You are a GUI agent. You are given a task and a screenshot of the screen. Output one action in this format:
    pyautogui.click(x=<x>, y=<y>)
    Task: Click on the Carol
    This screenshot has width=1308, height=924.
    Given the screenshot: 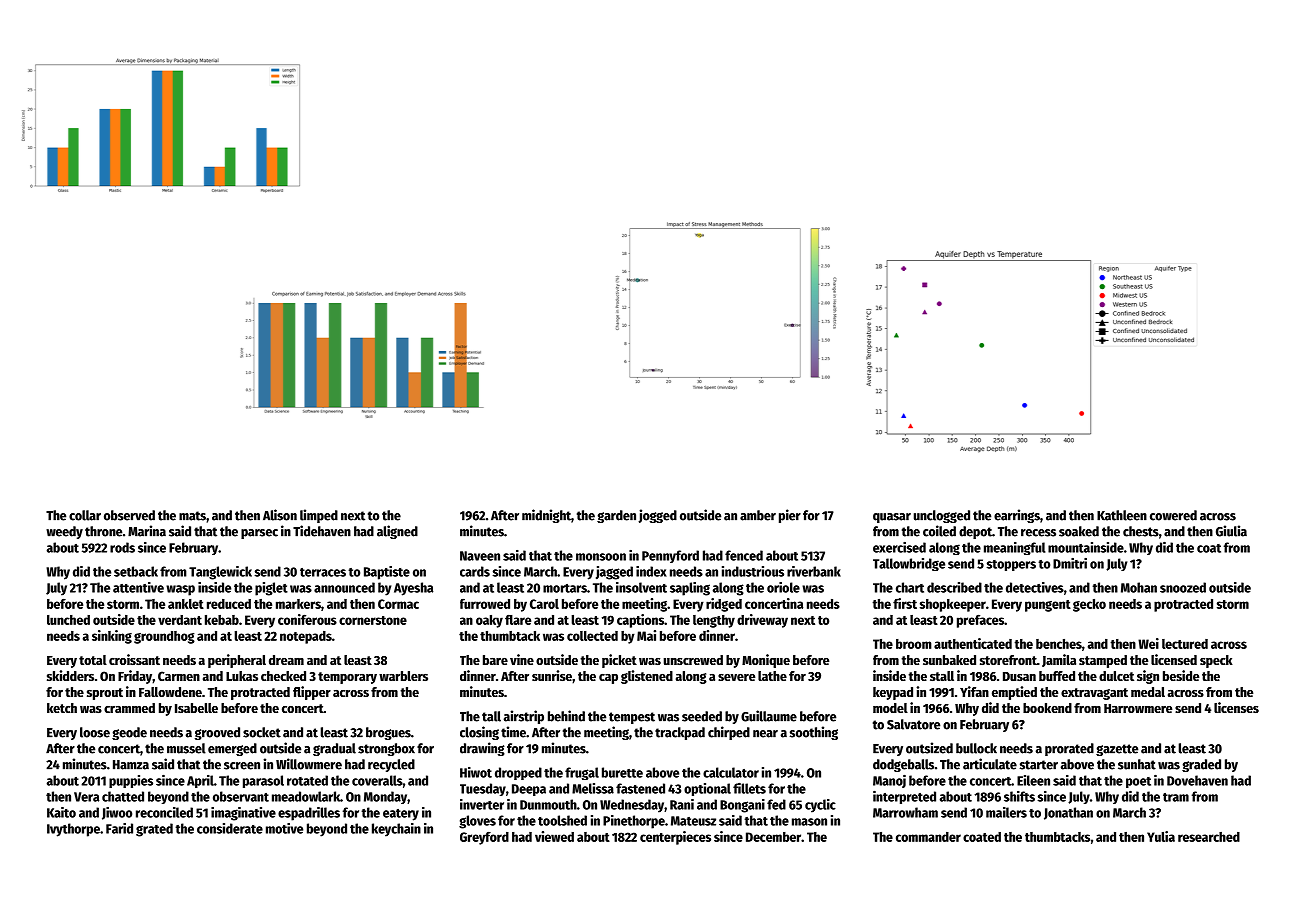 What is the action you would take?
    pyautogui.click(x=544, y=604)
